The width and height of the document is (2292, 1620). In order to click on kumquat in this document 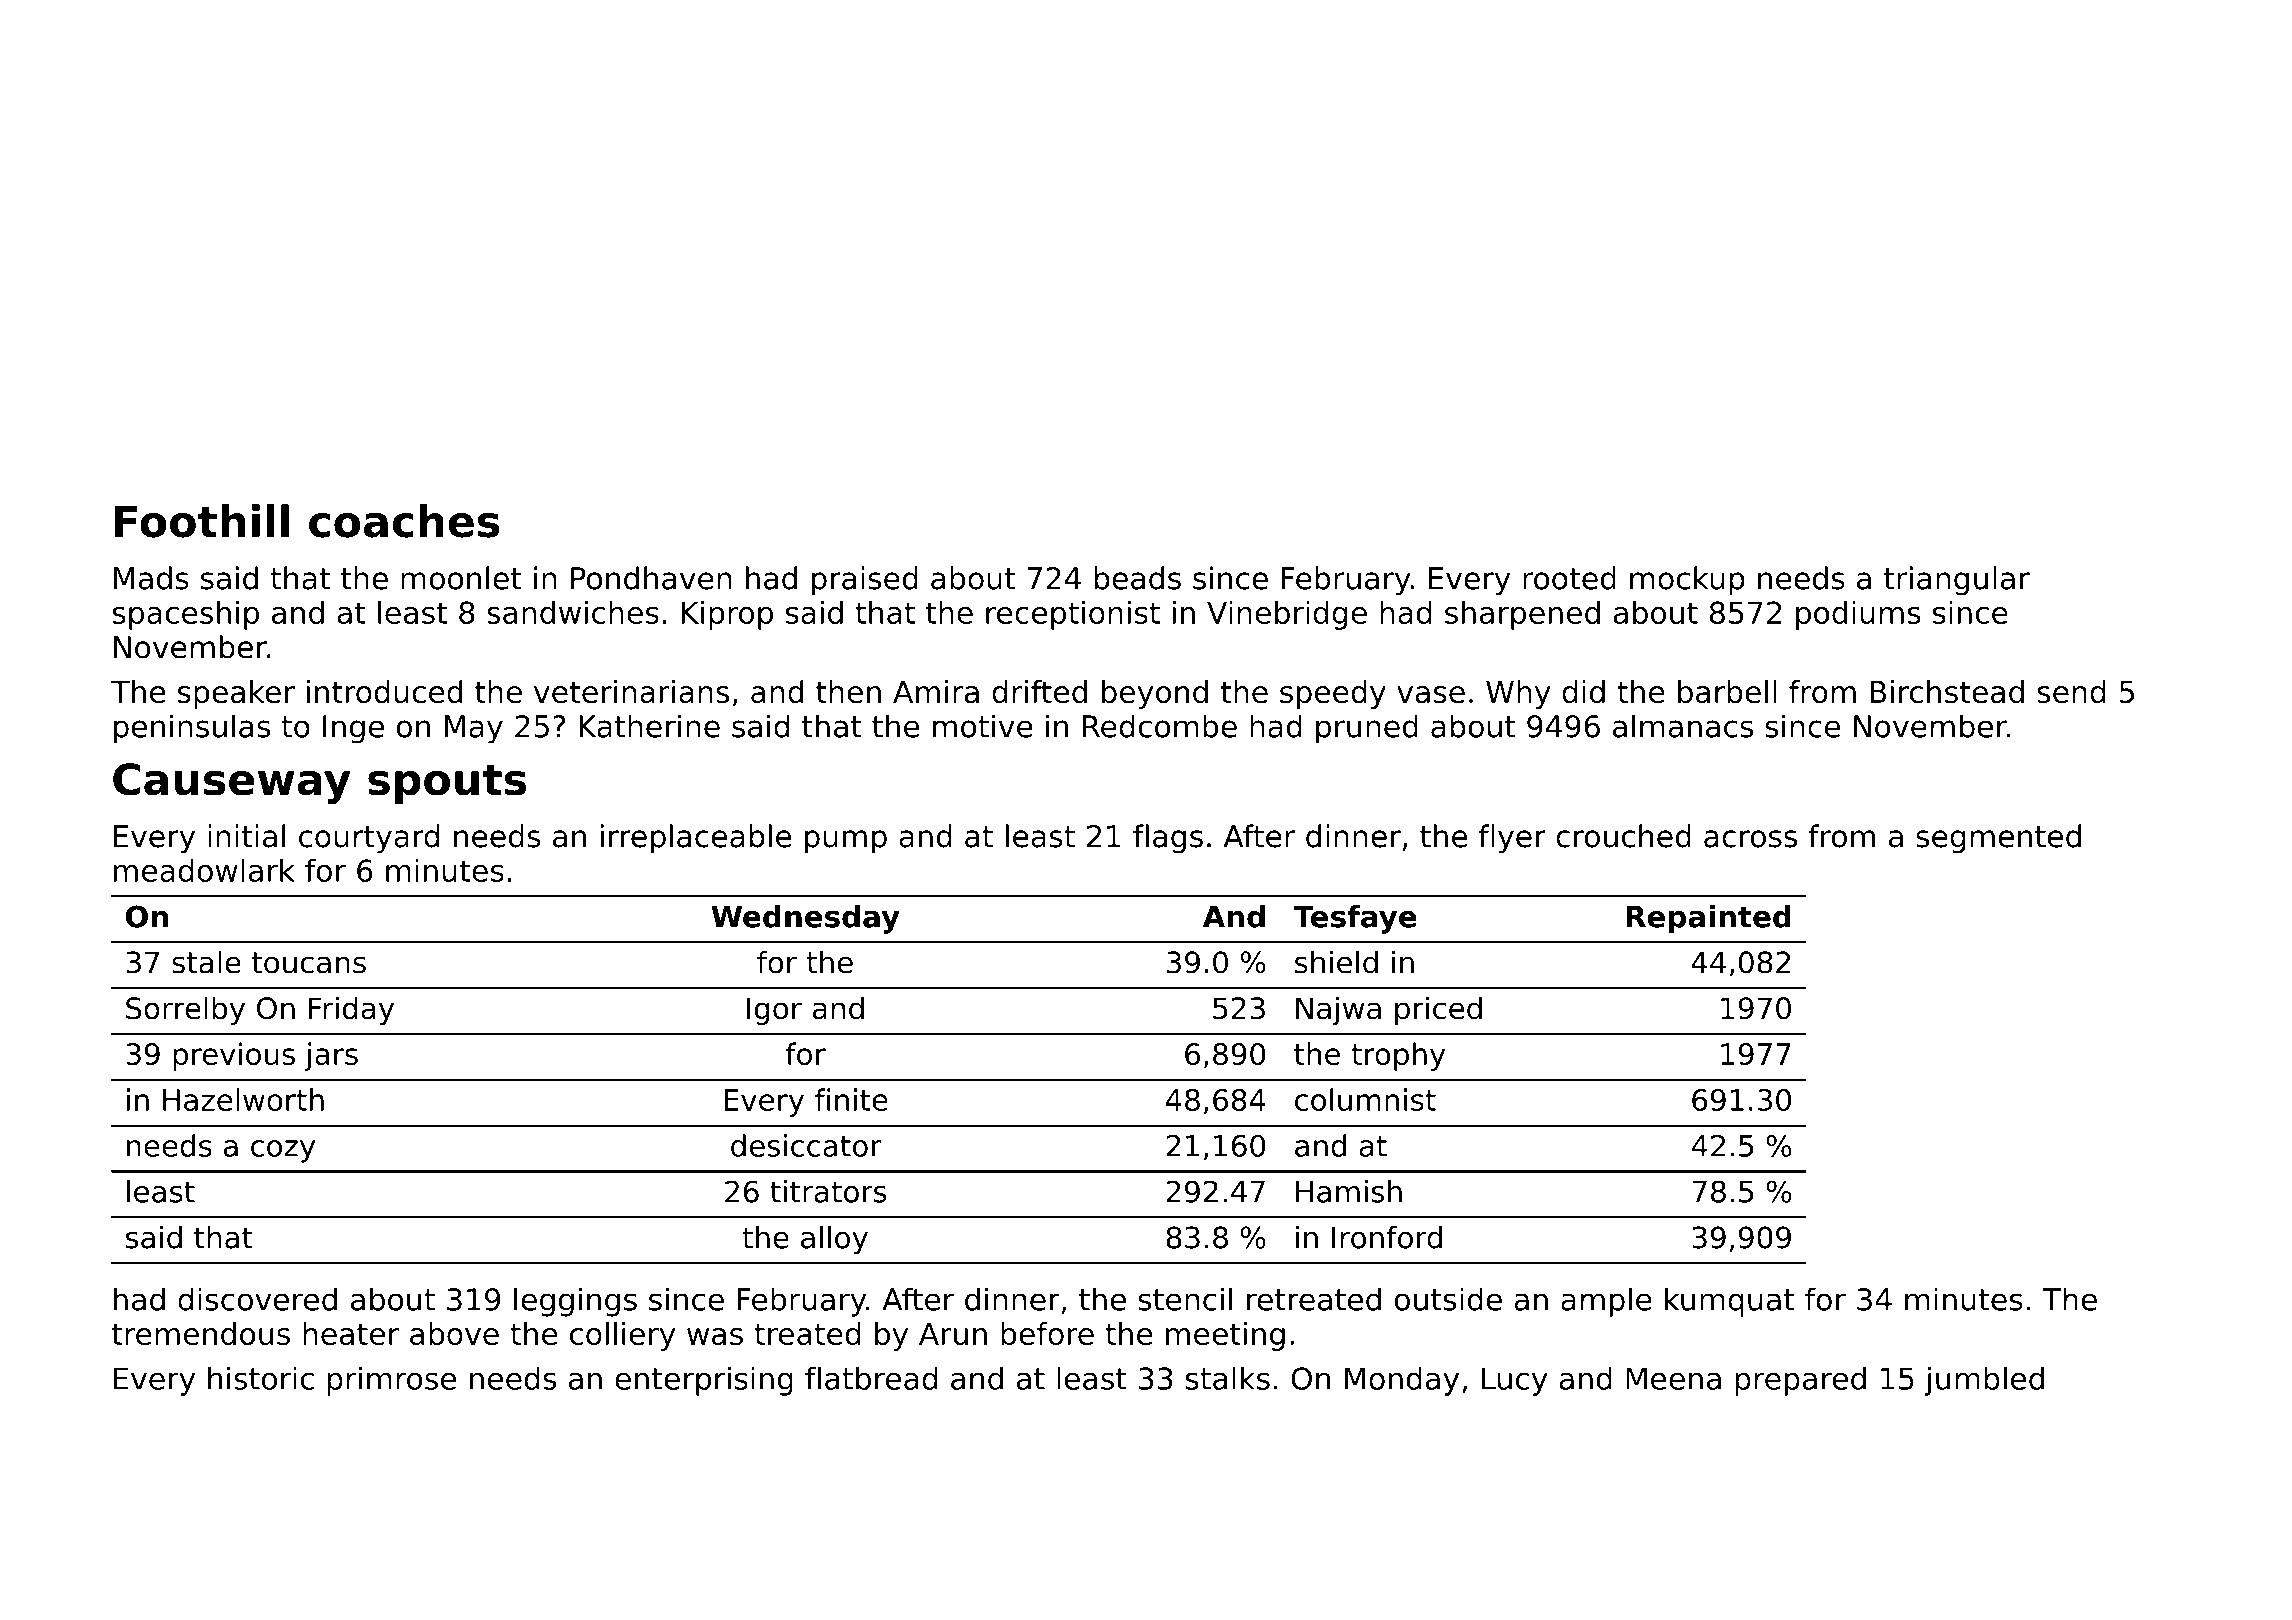, I will do `click(1730, 1302)`.
